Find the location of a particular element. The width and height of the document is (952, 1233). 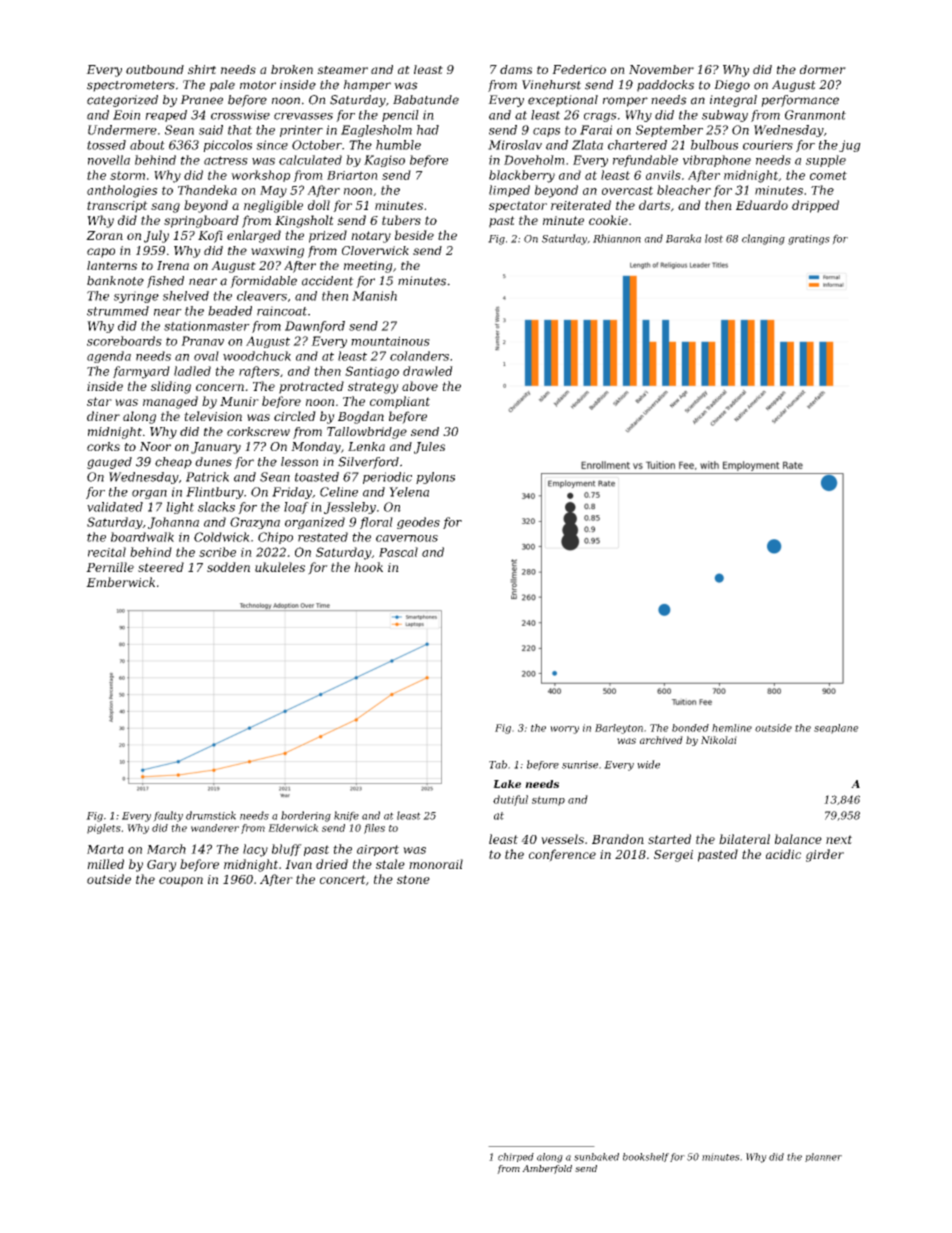

Amberfold is located at coordinates (547, 1169).
